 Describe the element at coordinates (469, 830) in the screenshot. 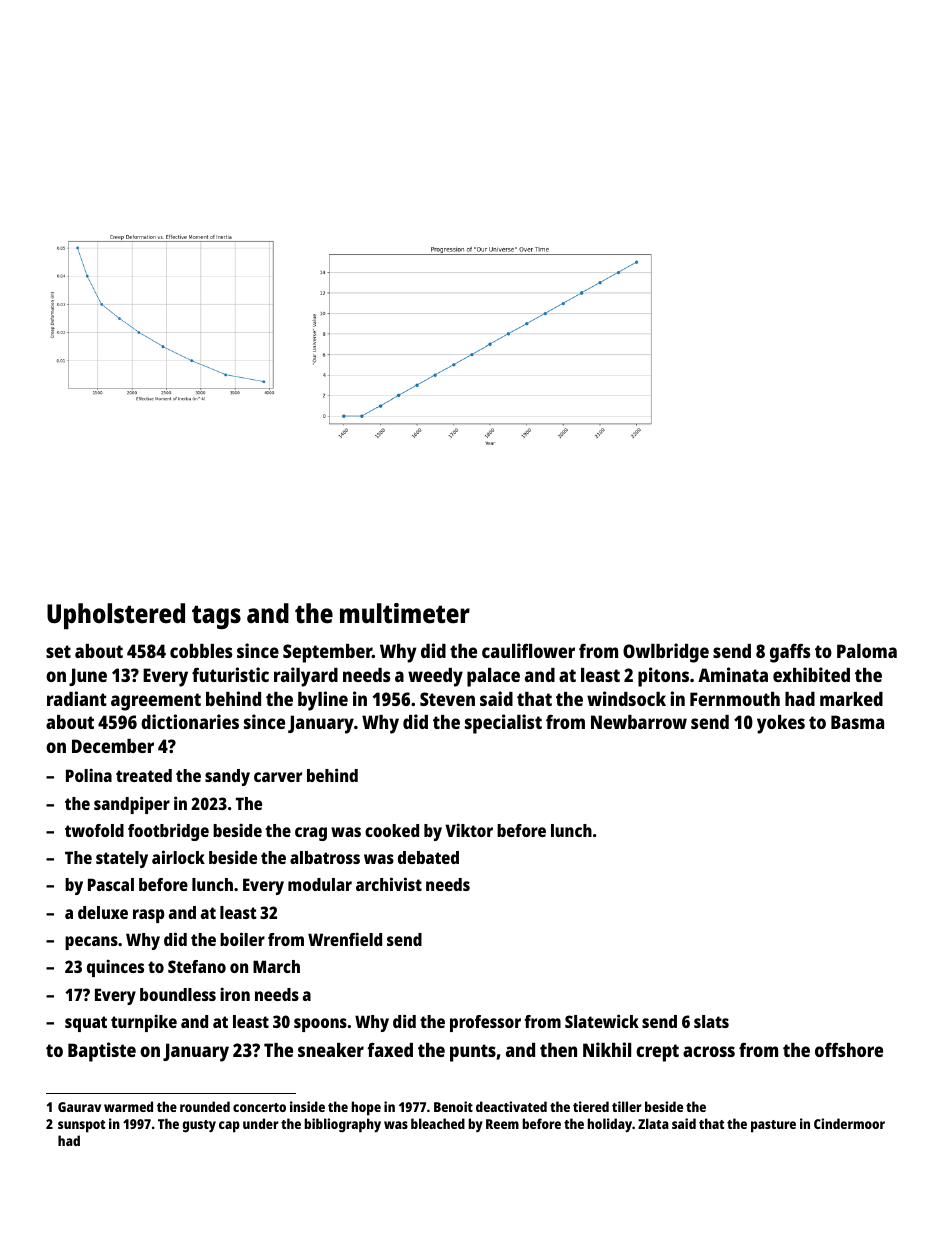

I see `Viktor` at that location.
